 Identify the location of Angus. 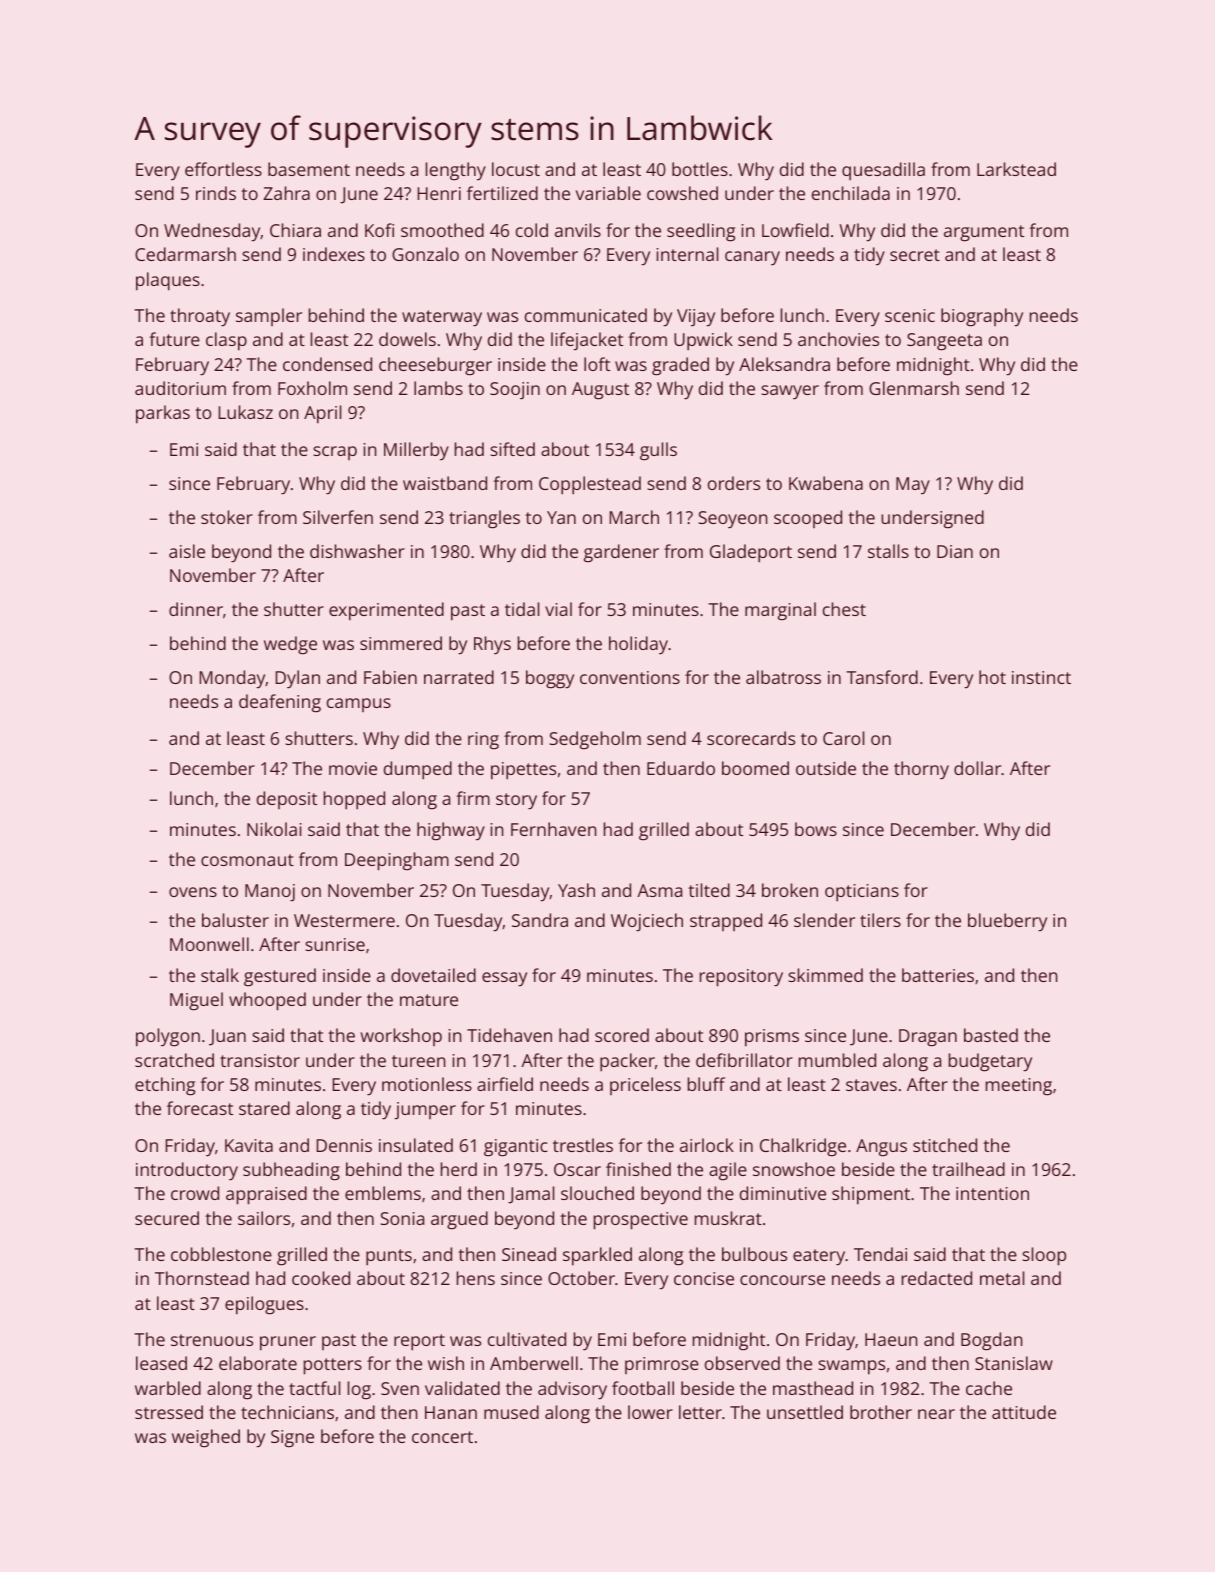
(881, 1148).
